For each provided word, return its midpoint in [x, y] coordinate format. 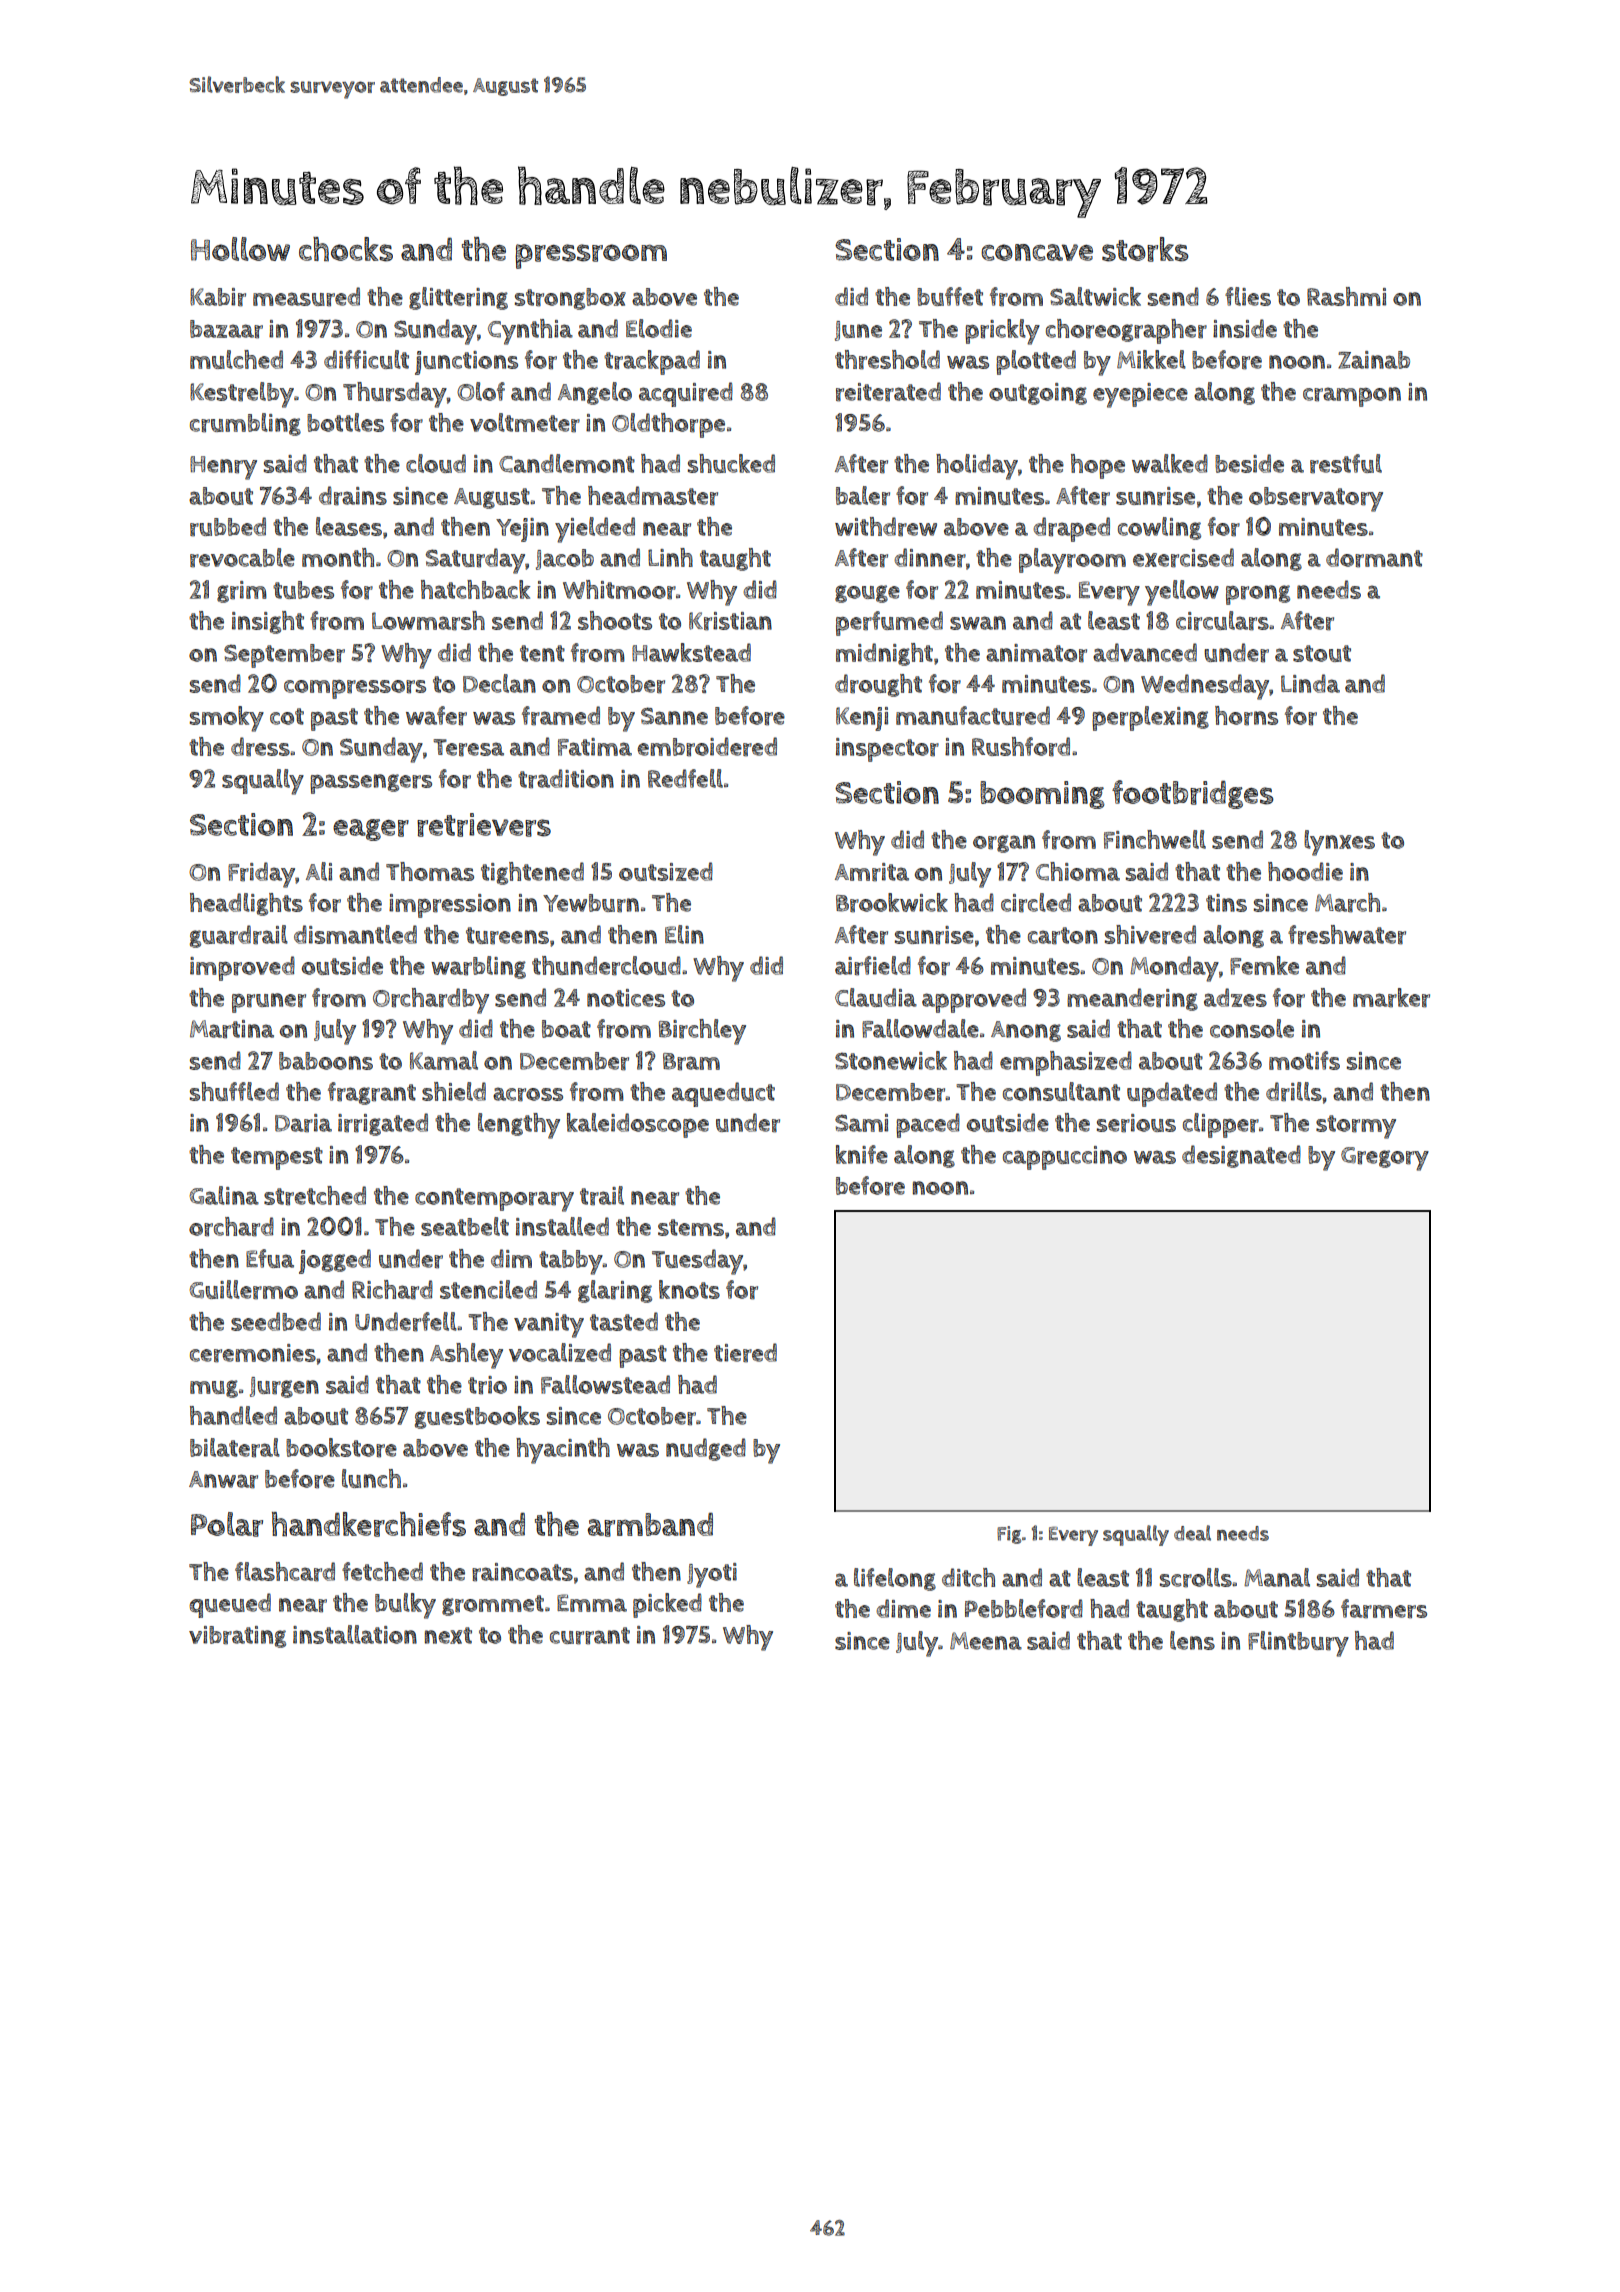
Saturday [475, 561]
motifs [1304, 1060]
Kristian [730, 621]
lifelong [895, 1579]
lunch [371, 1478]
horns [1246, 716]
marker [1391, 998]
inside [1245, 328]
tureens [507, 936]
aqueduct [723, 1094]
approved [974, 1000]
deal [1192, 1533]
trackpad [652, 362]
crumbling [245, 424]
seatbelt [465, 1226]
